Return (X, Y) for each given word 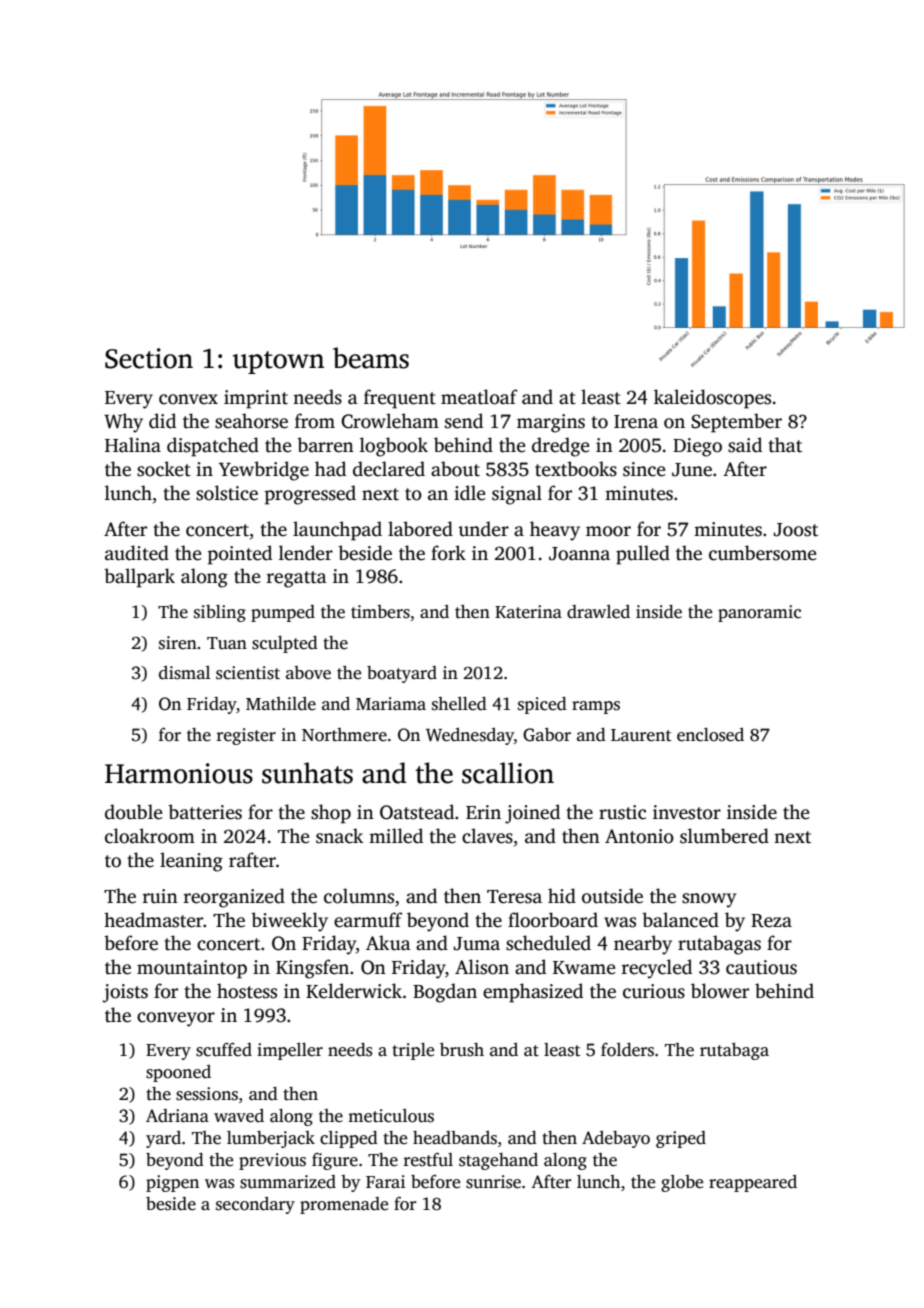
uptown (278, 362)
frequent (400, 399)
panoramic (759, 613)
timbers (380, 612)
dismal (184, 673)
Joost (795, 530)
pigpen (172, 1183)
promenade (344, 1205)
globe (682, 1183)
